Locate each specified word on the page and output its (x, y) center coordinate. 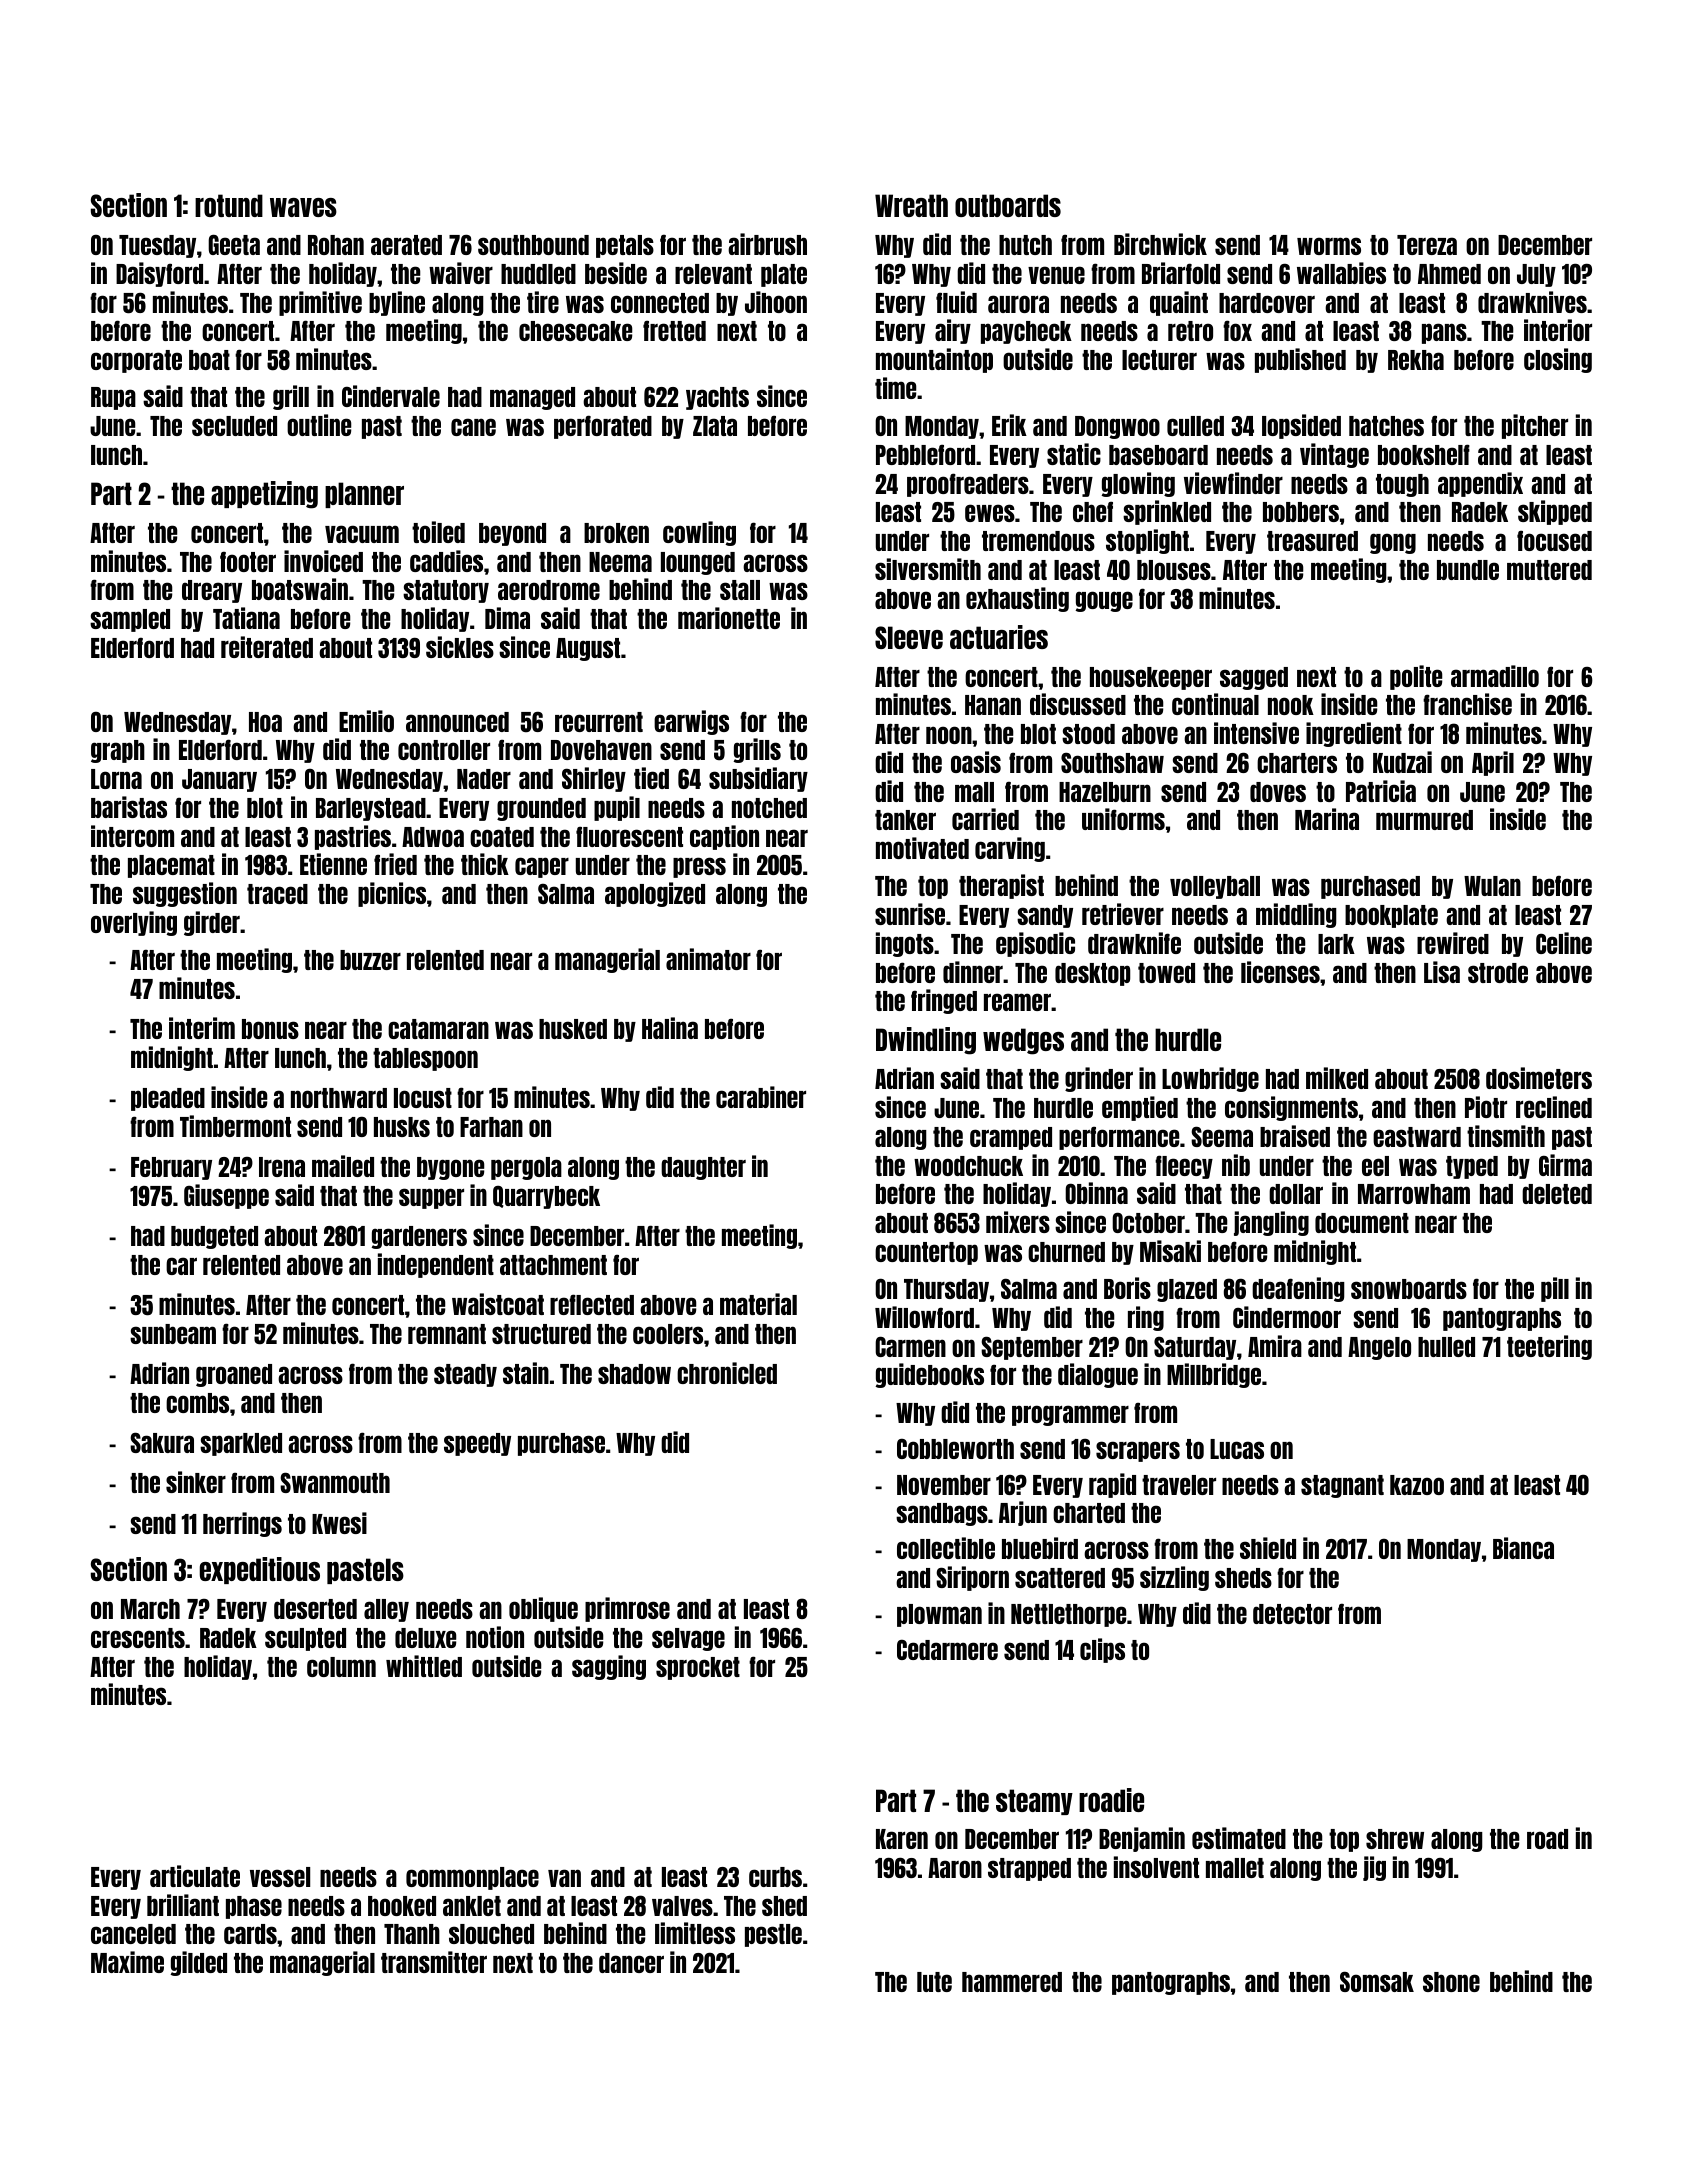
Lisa (1442, 972)
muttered (1549, 570)
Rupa (113, 398)
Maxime (127, 1962)
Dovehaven (601, 750)
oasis (976, 762)
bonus (270, 1029)
